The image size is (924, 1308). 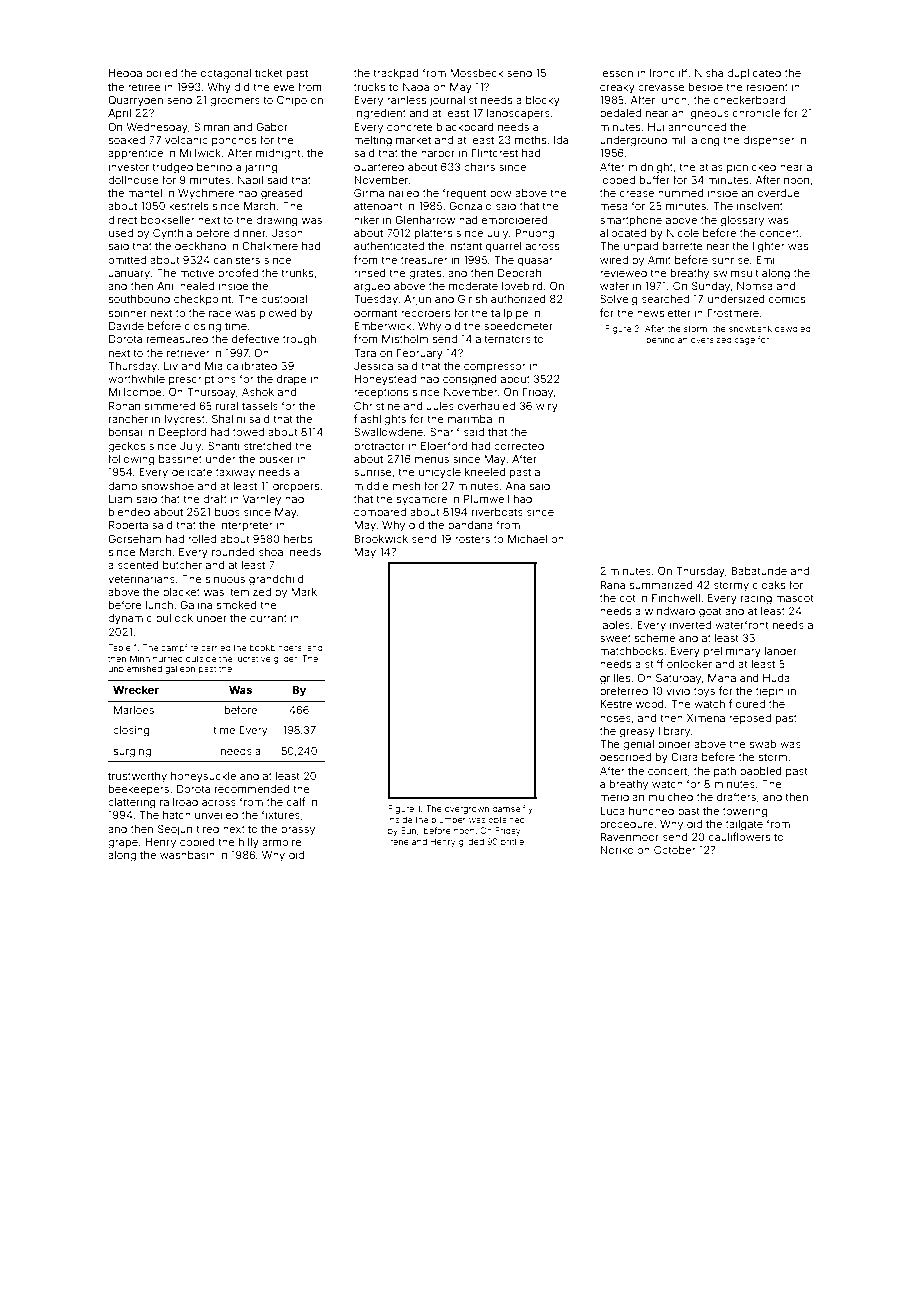 What do you see at coordinates (755, 286) in the image?
I see `Nomsa` at bounding box center [755, 286].
